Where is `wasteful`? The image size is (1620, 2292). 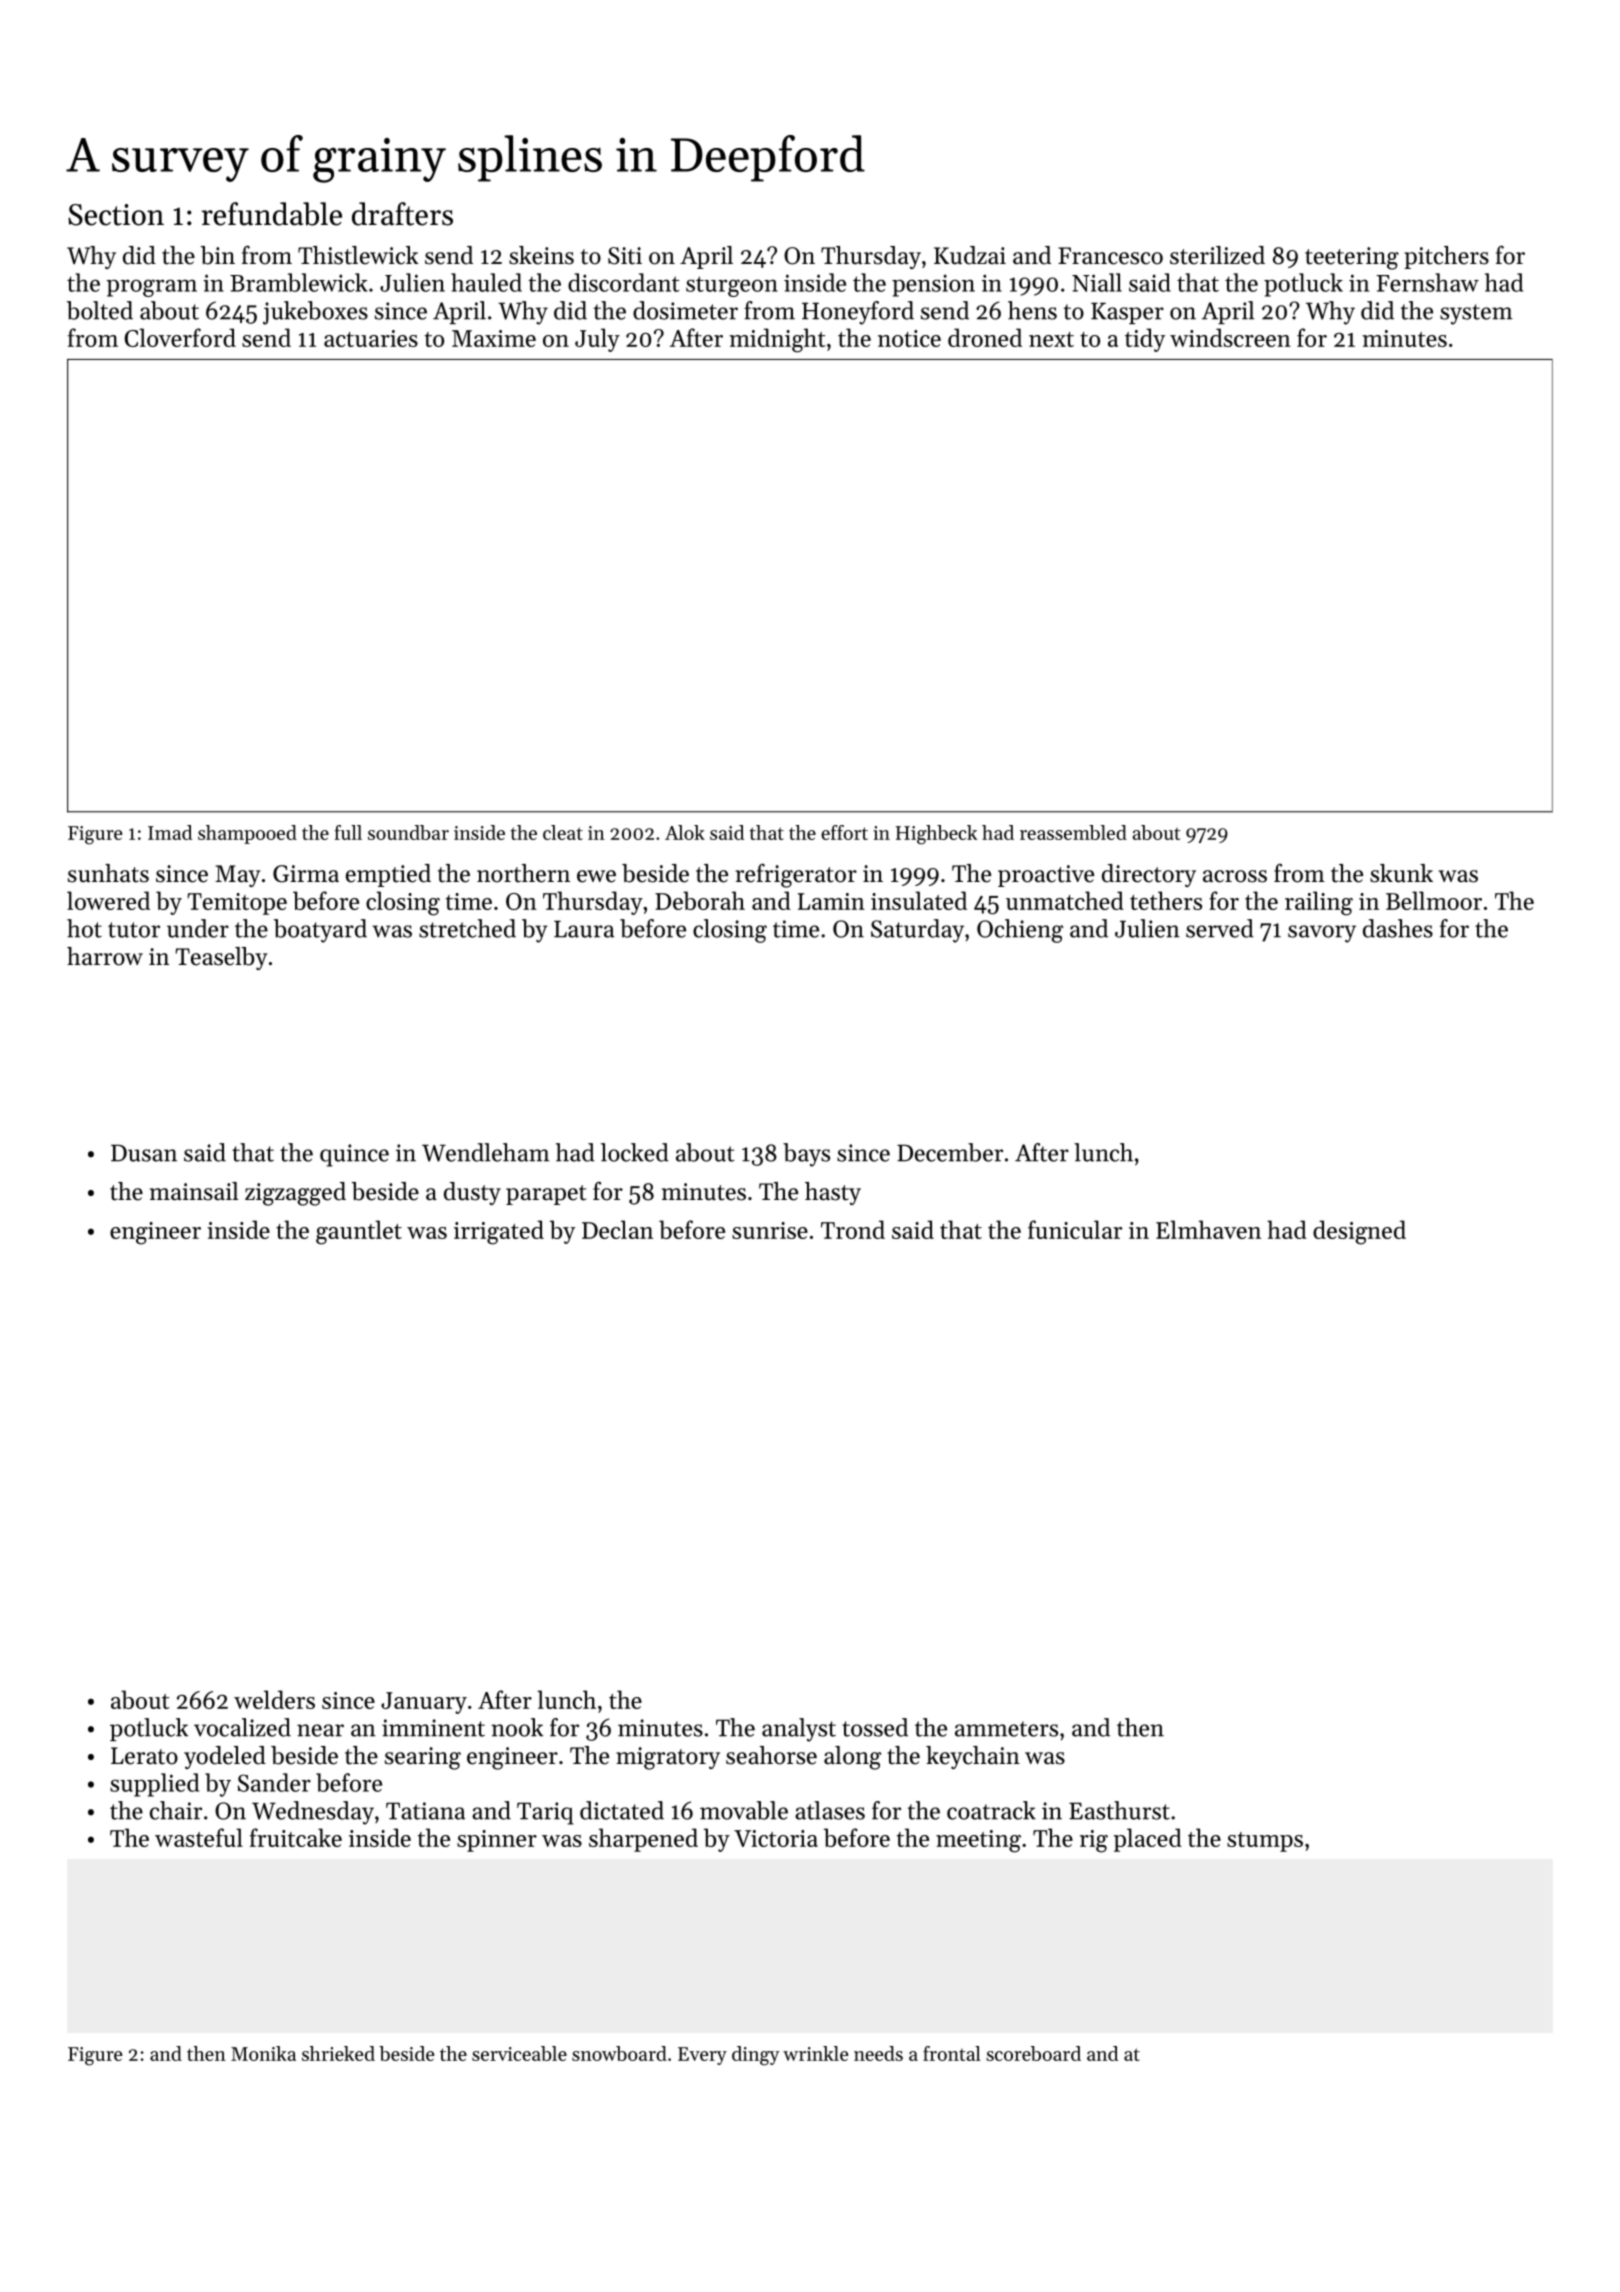 wasteful is located at coordinates (199, 1837).
